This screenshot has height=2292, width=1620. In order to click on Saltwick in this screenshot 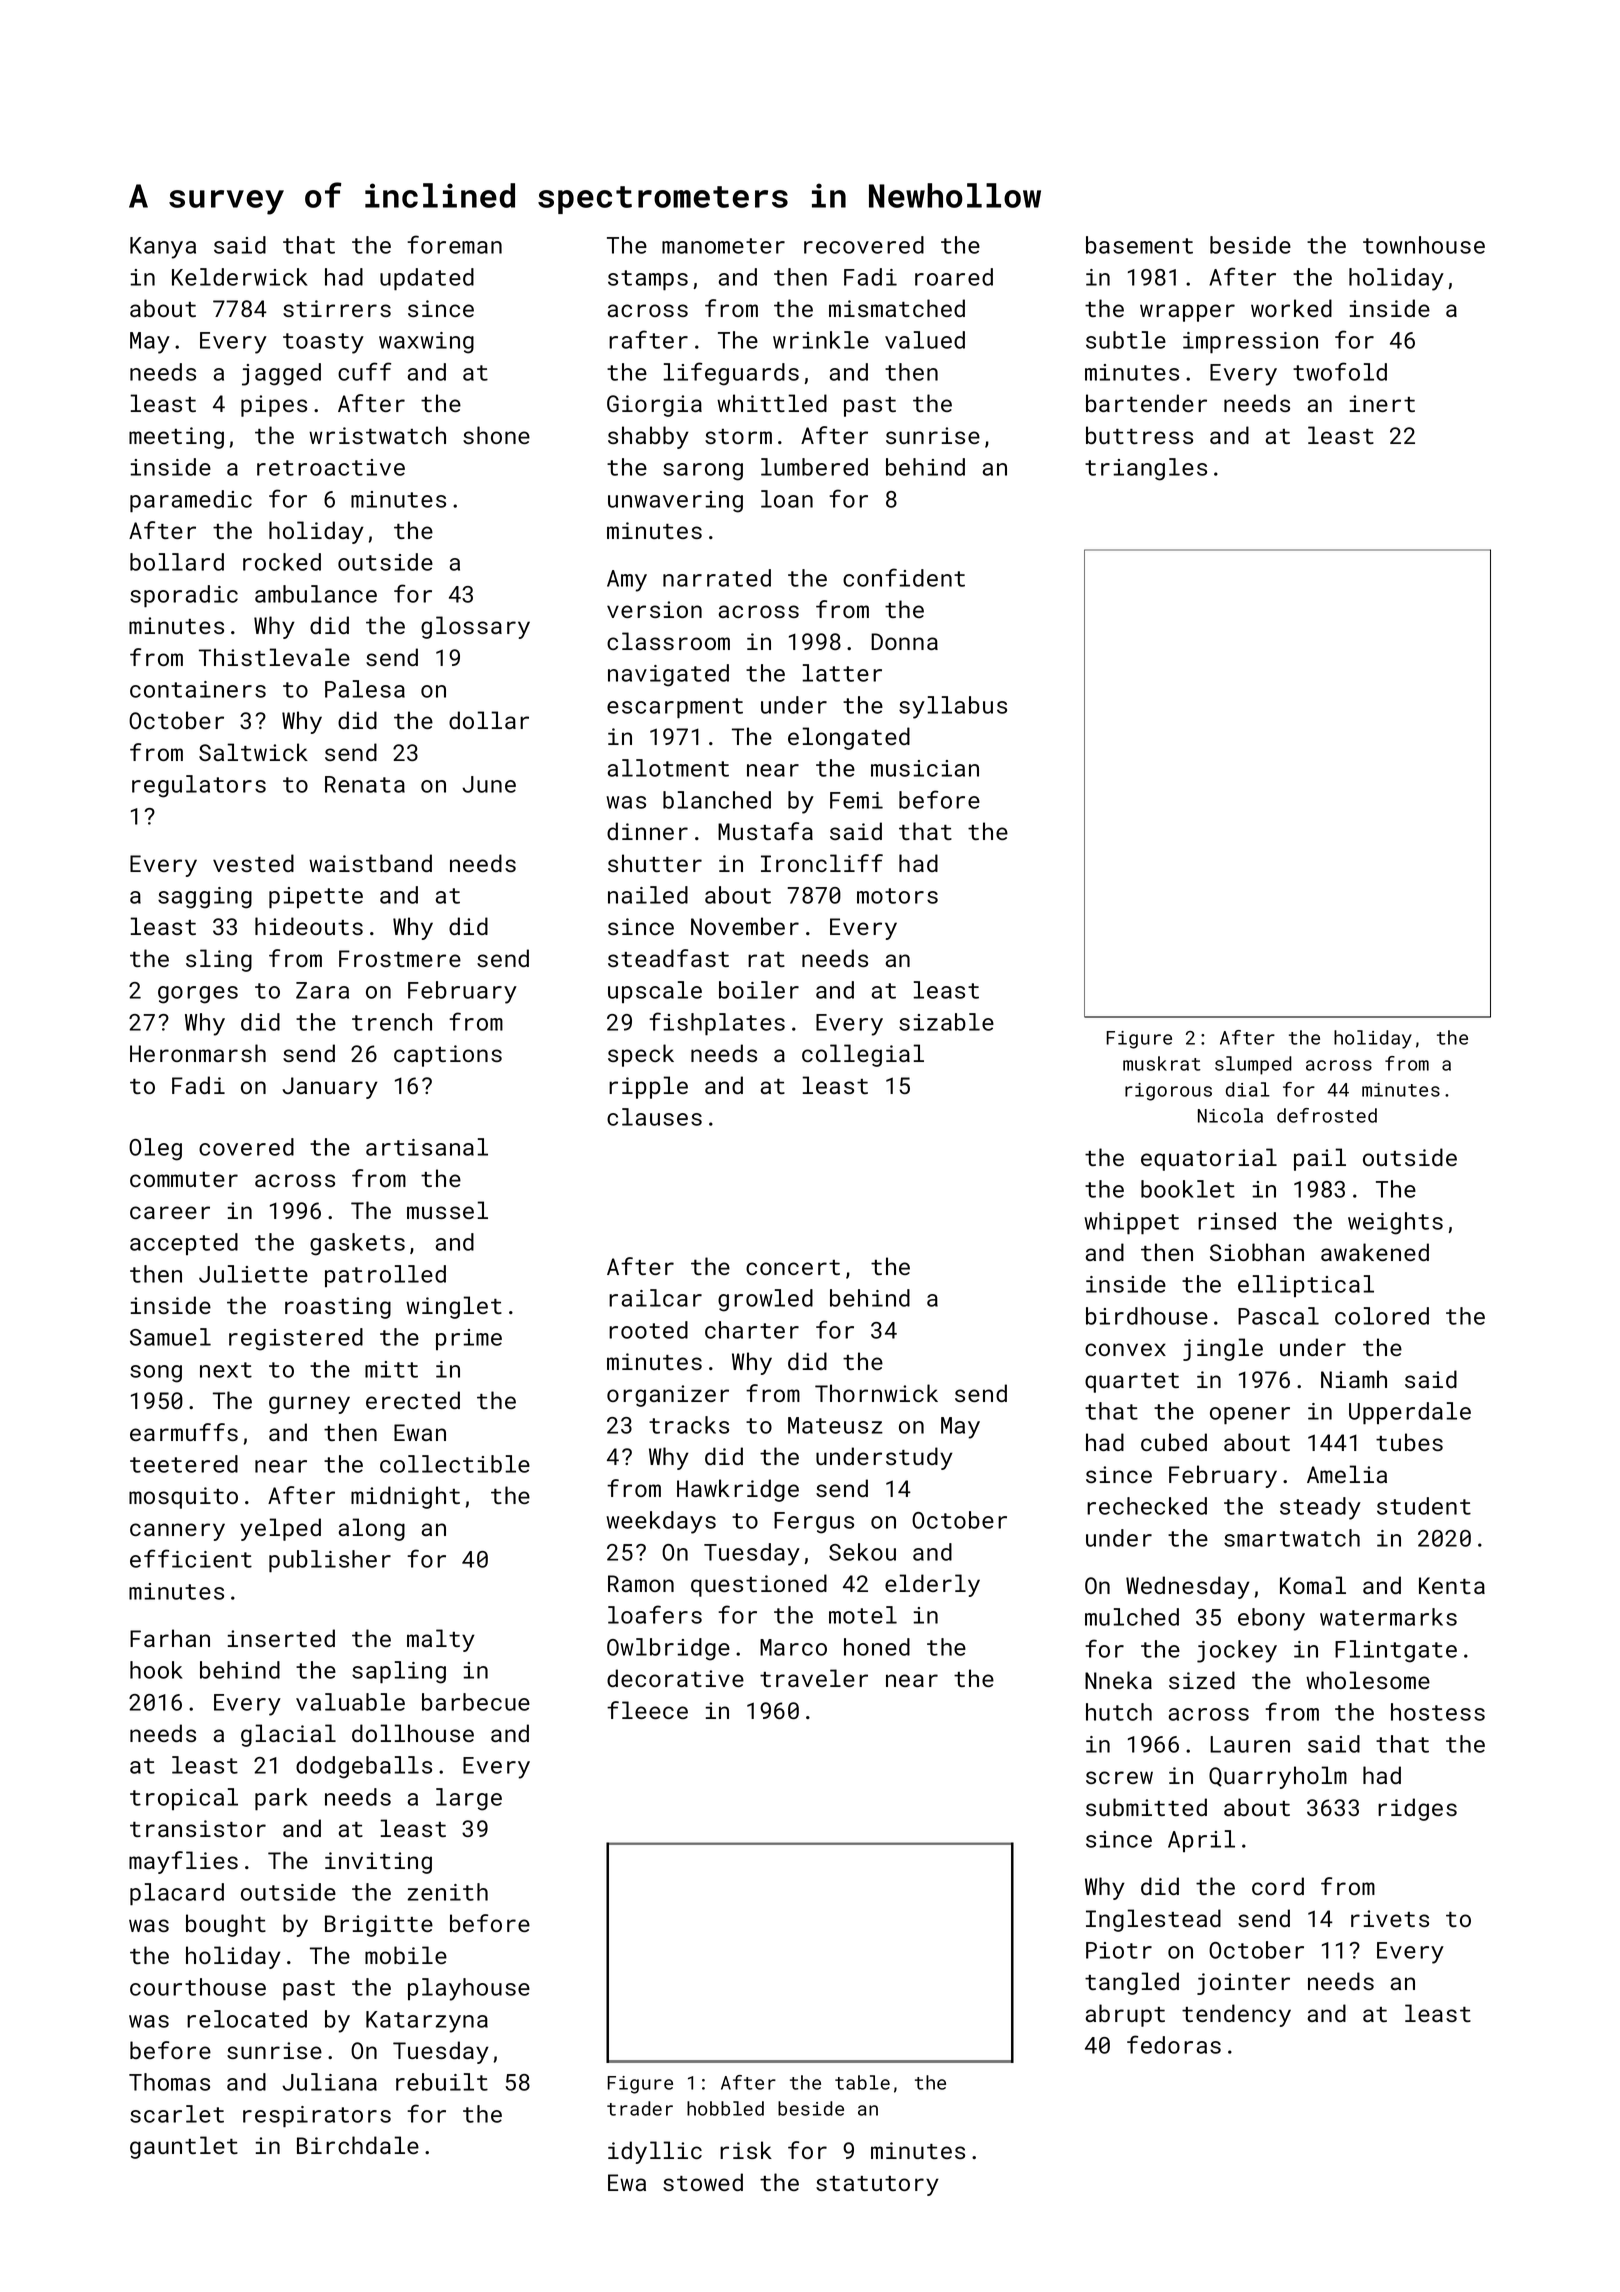, I will do `click(253, 752)`.
